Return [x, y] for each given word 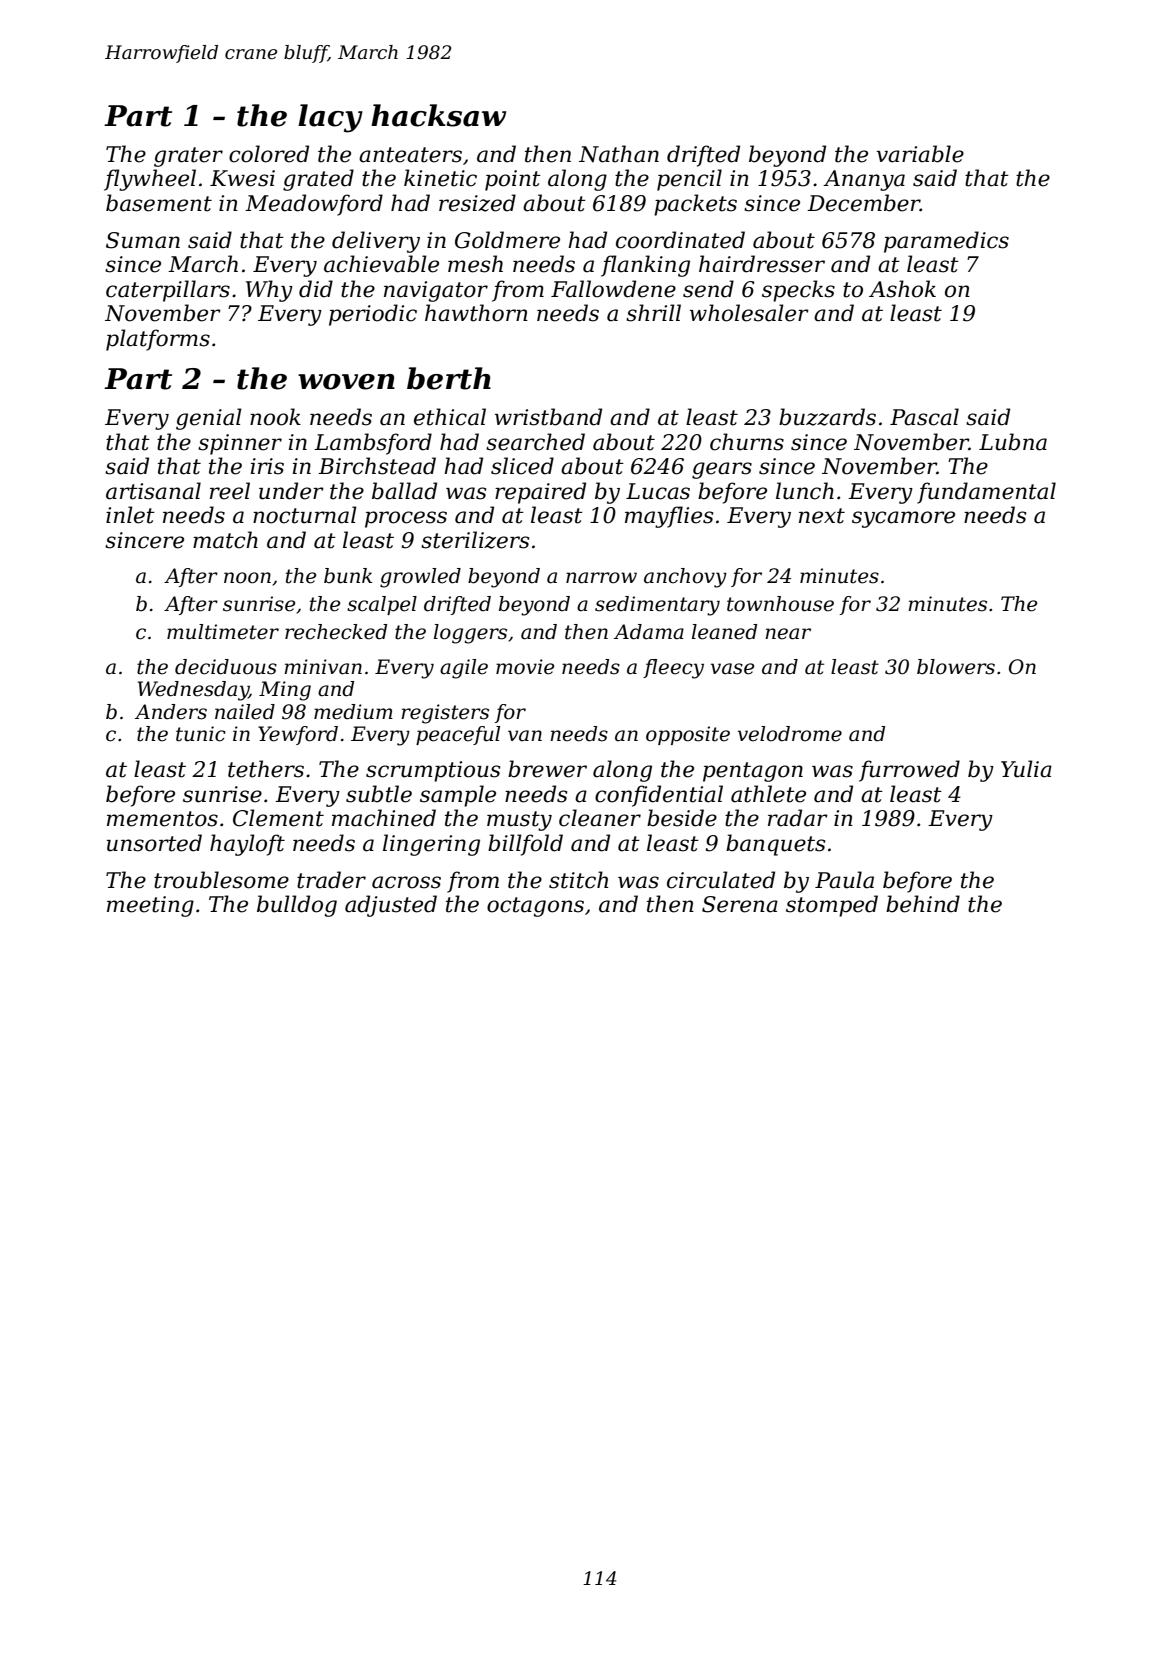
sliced [522, 466]
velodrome [790, 734]
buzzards [827, 417]
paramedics [946, 242]
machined [384, 818]
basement [159, 203]
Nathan [619, 154]
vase [732, 669]
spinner [240, 444]
